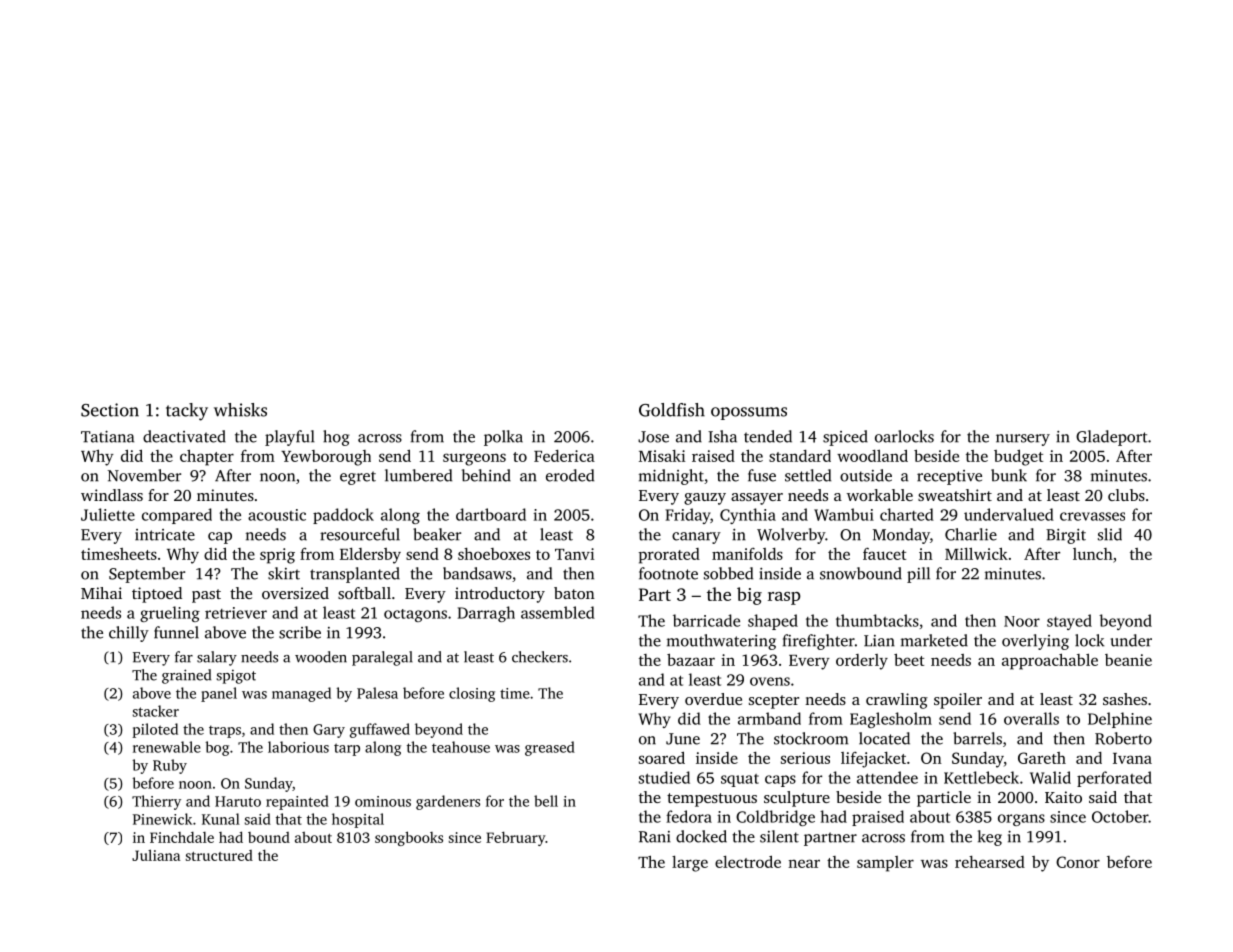  I want to click on stacker, so click(156, 711).
